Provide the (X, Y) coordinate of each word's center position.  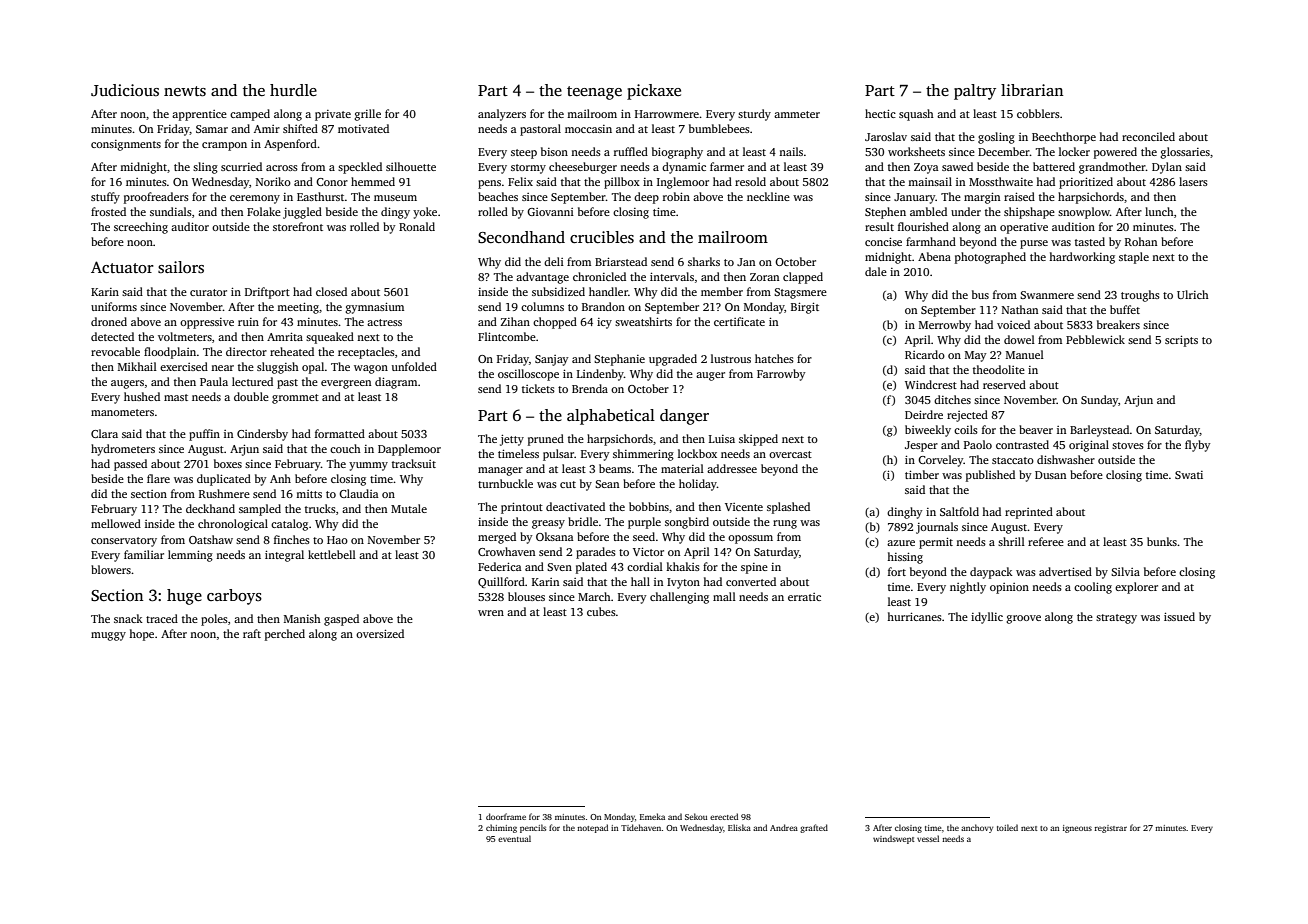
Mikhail (137, 366)
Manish (302, 618)
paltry (975, 92)
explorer (1136, 588)
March (594, 596)
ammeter (797, 114)
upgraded (673, 360)
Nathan (1020, 309)
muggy (108, 636)
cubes (601, 611)
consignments (126, 145)
